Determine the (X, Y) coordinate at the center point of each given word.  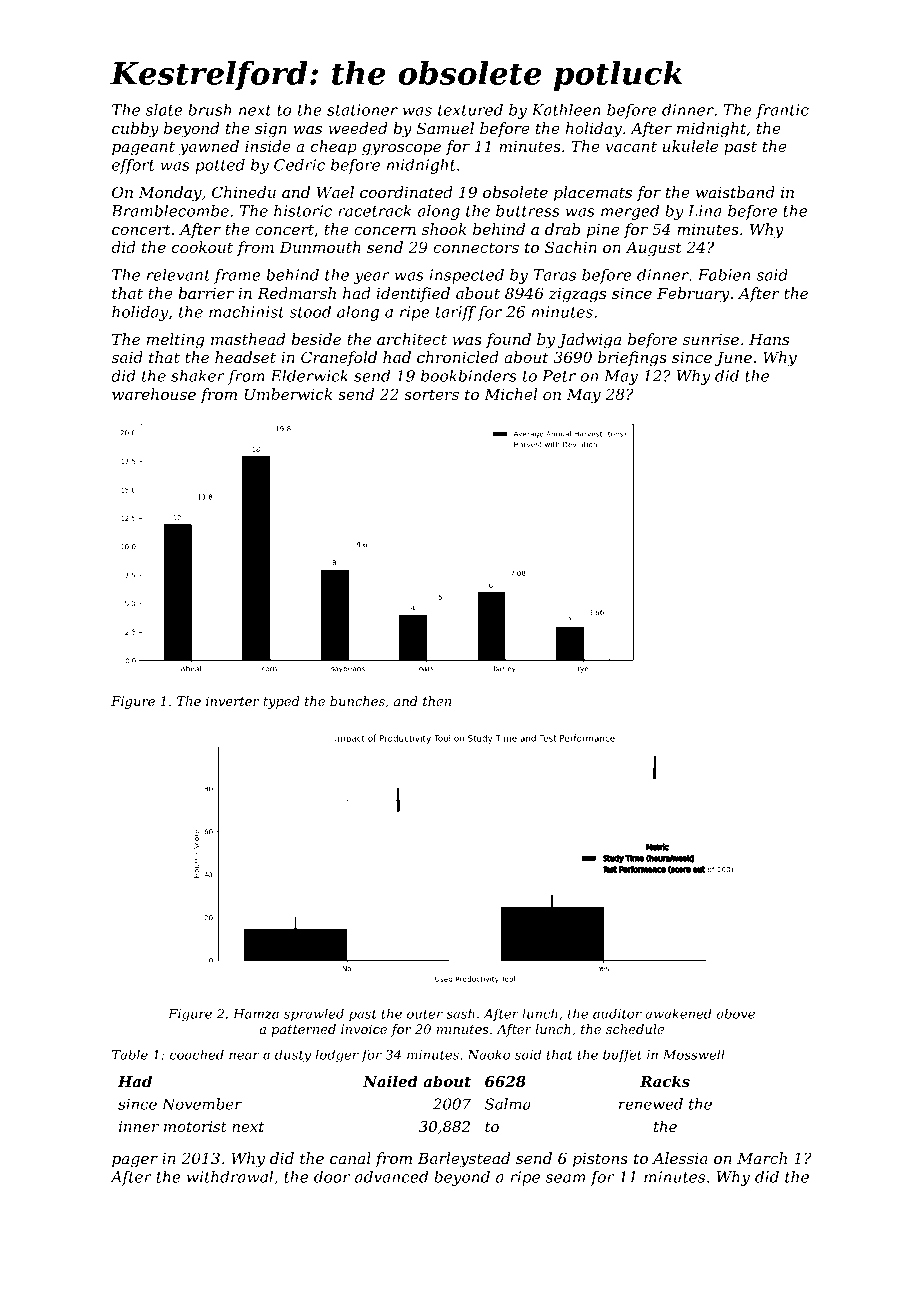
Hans (769, 339)
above (736, 1013)
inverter (232, 701)
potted (220, 166)
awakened (678, 1013)
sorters (431, 394)
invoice (364, 1029)
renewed (651, 1104)
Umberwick (288, 394)
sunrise (711, 339)
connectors (476, 247)
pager (135, 1162)
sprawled (314, 1014)
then (437, 701)
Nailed (390, 1081)
